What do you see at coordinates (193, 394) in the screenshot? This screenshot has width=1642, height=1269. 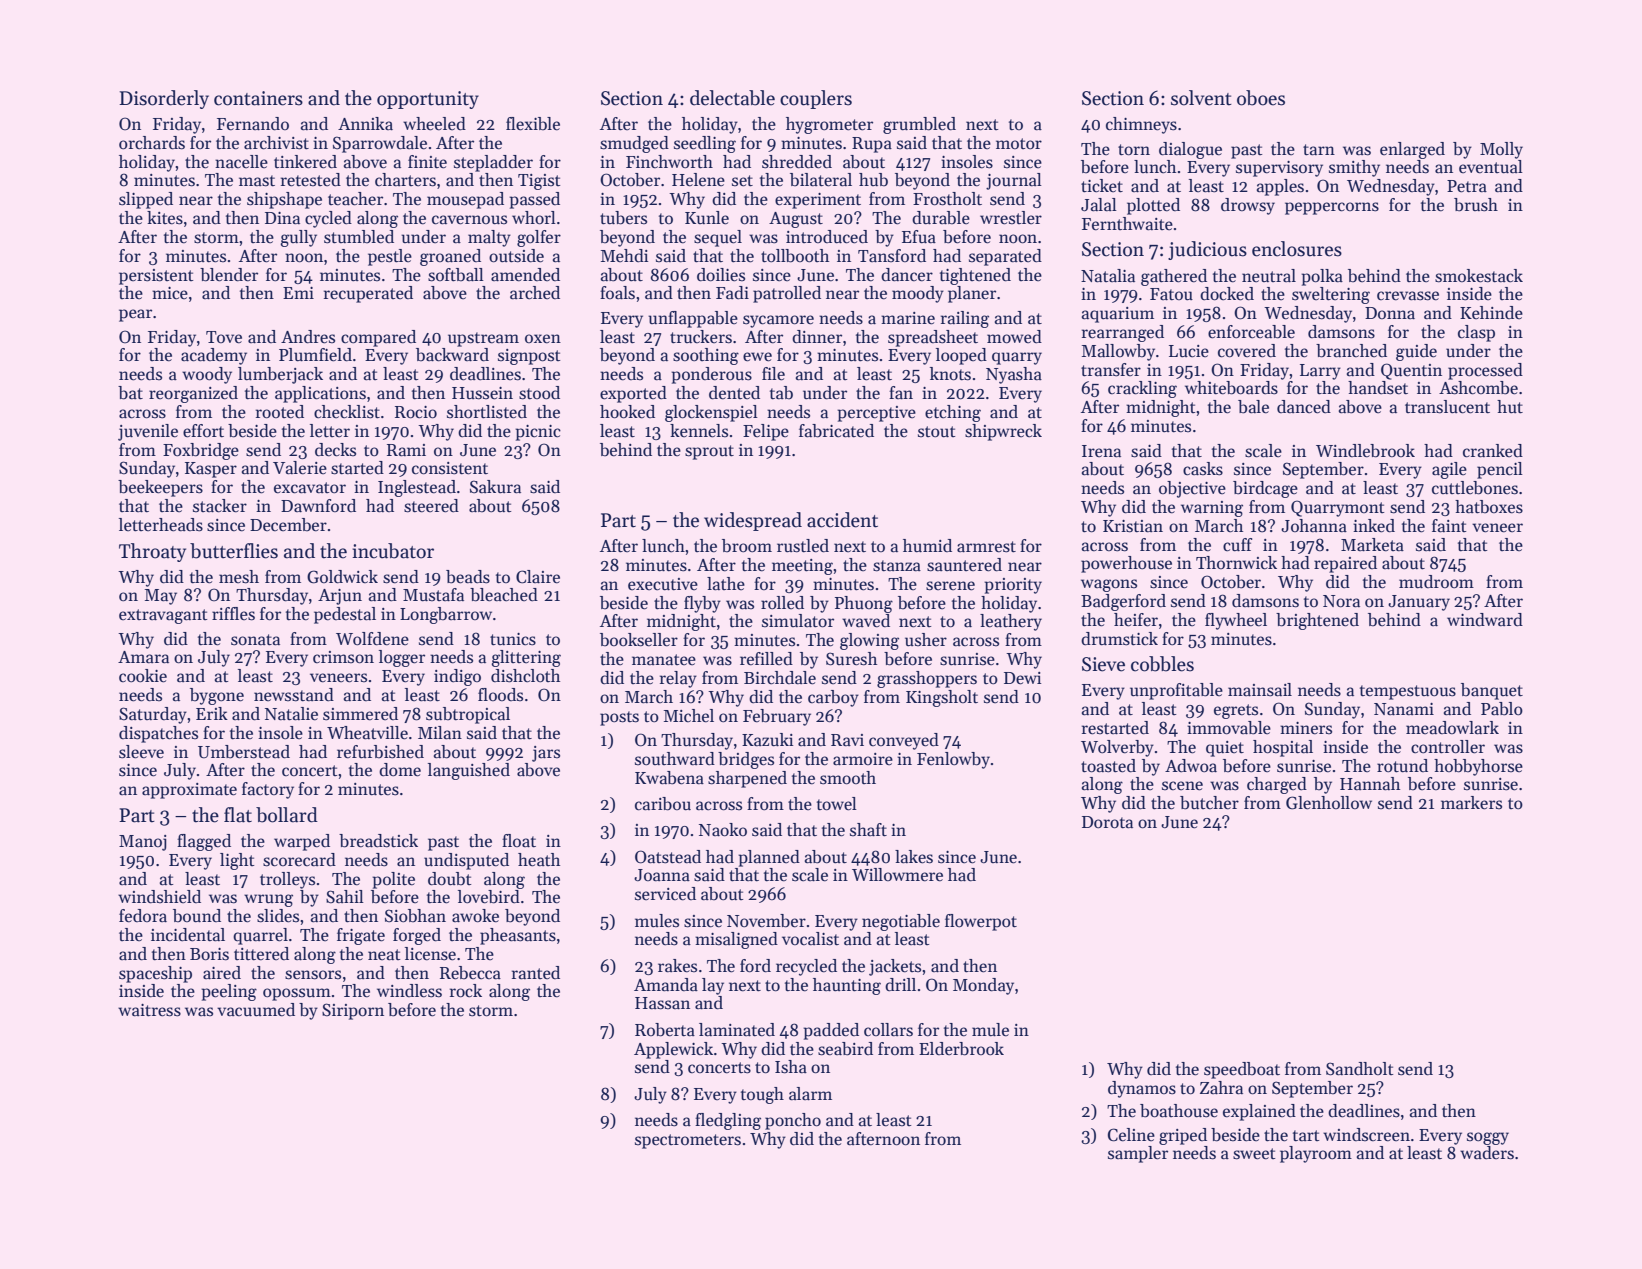 I see `reorganized` at bounding box center [193, 394].
